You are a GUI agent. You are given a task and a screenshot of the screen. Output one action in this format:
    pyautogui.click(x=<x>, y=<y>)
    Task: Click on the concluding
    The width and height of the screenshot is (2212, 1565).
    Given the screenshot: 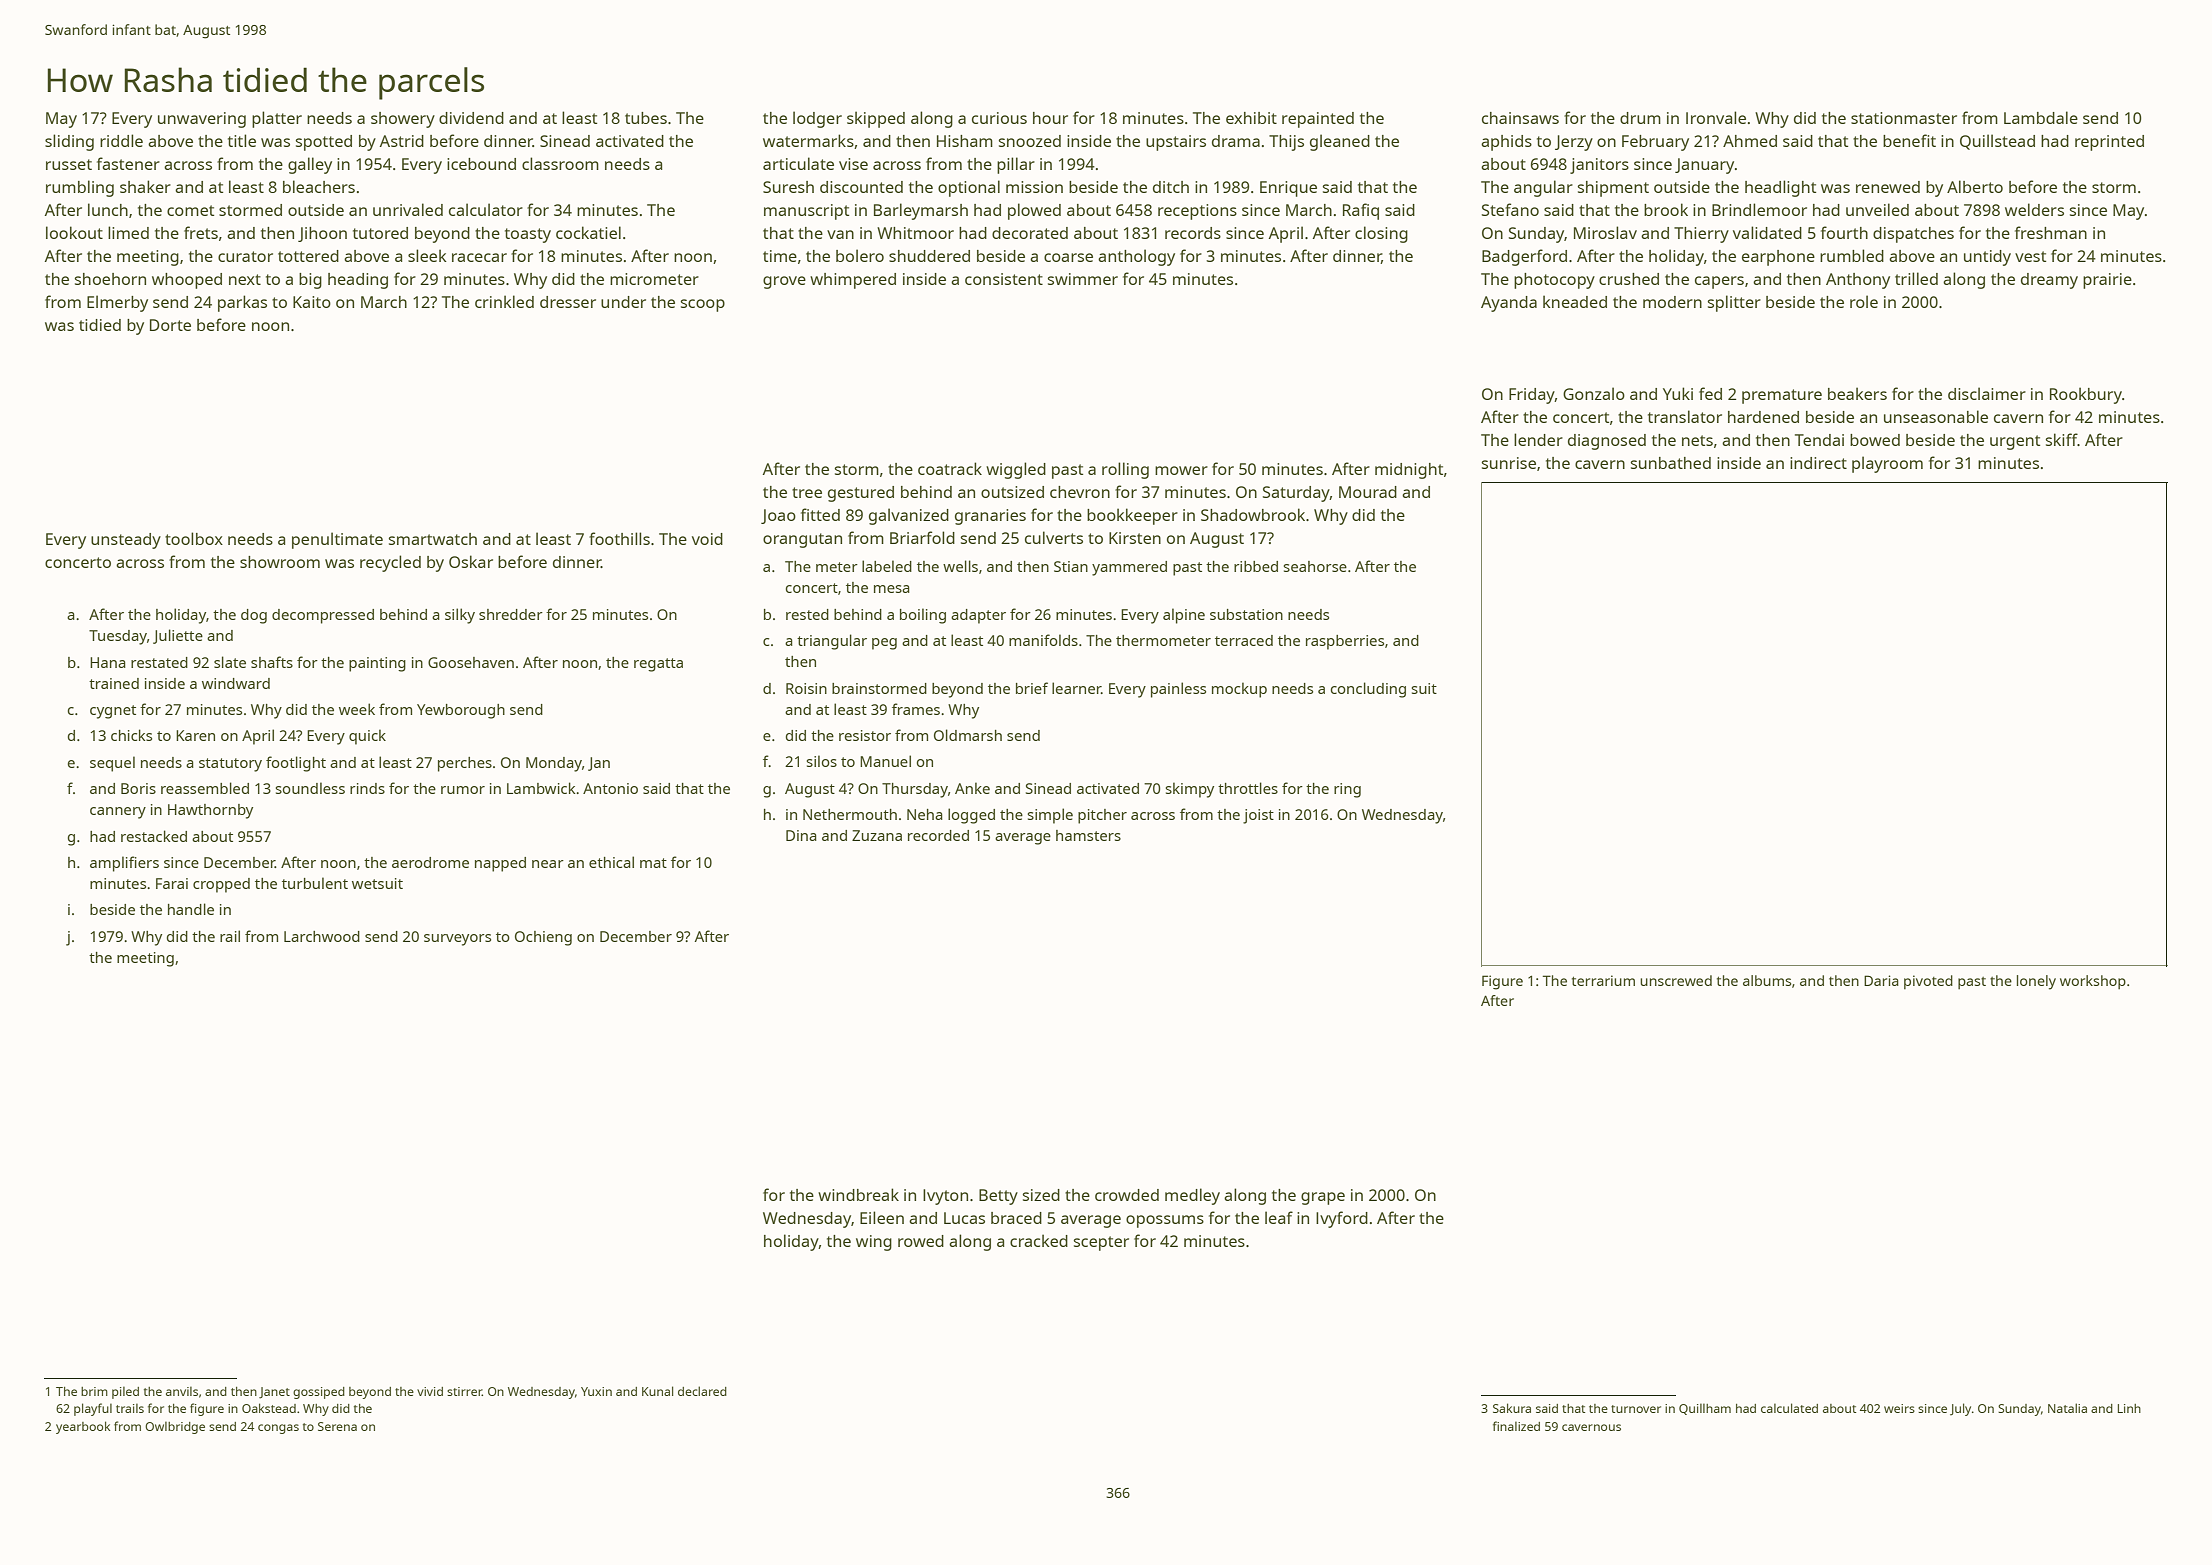 What is the action you would take?
    pyautogui.click(x=1368, y=690)
